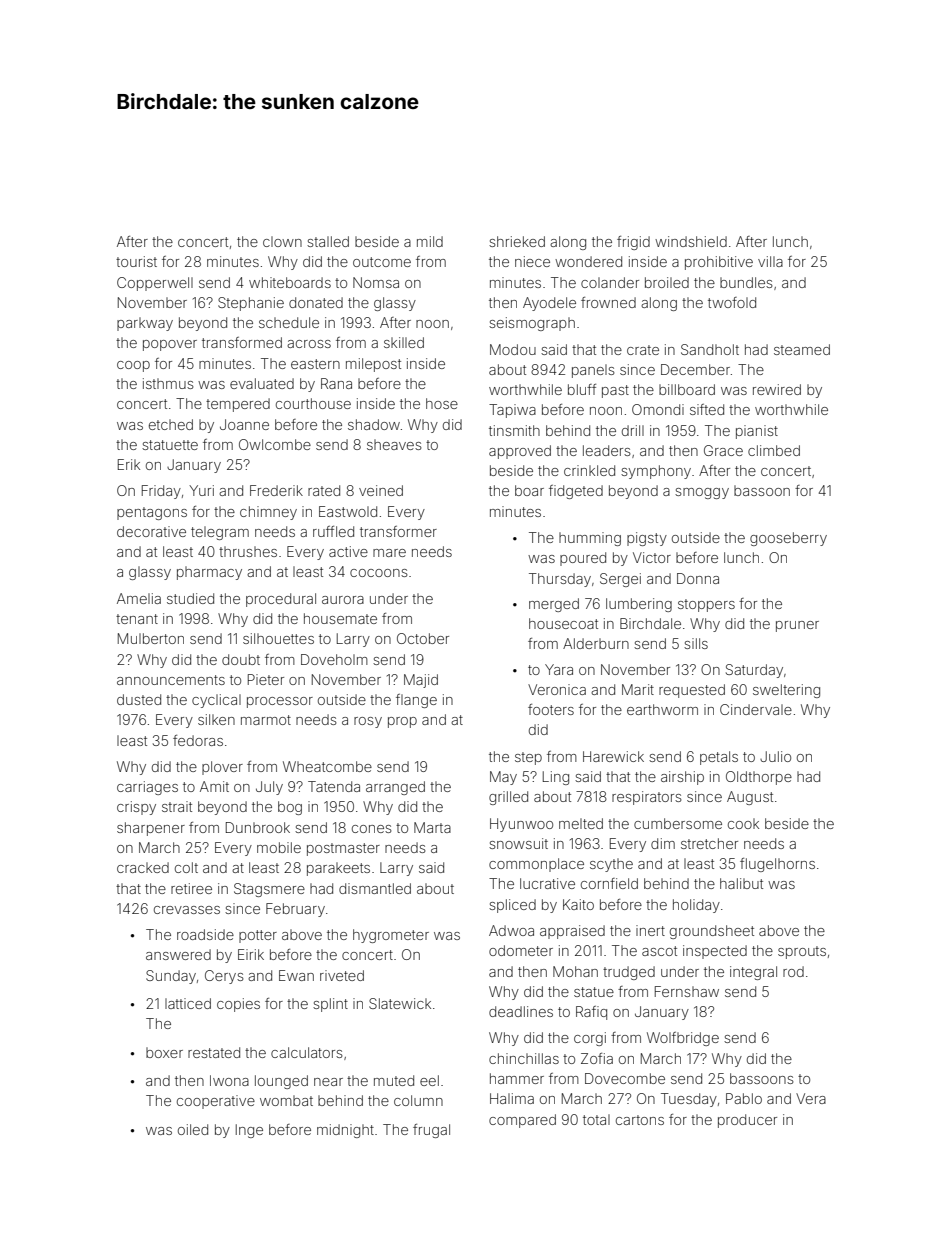 Image resolution: width=952 pixels, height=1233 pixels. Describe the element at coordinates (759, 778) in the screenshot. I see `Oldthorpe` at that location.
